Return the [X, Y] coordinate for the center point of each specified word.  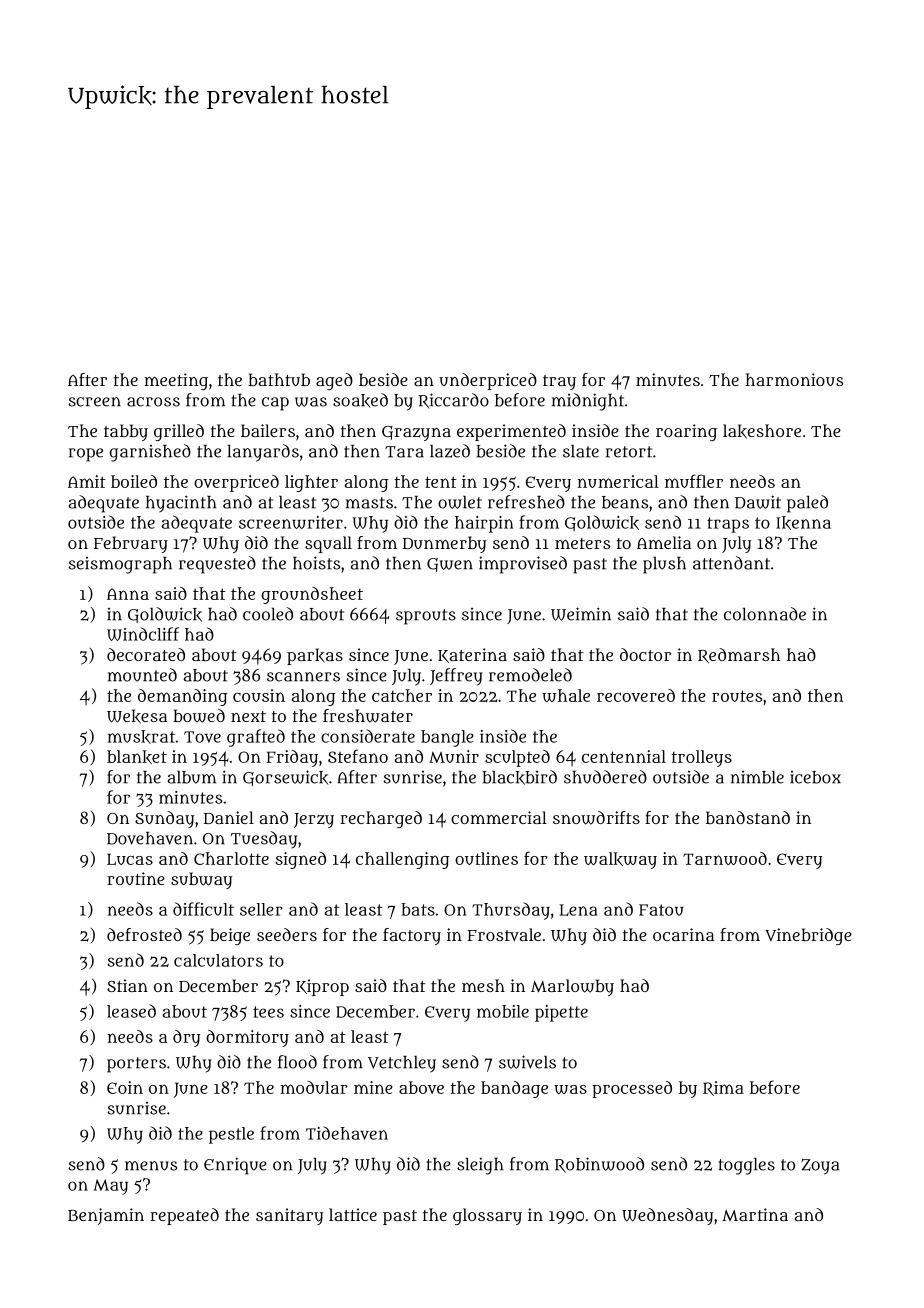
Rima [723, 1088]
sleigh [480, 1166]
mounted [142, 675]
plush [664, 565]
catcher [402, 695]
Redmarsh [739, 655]
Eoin [125, 1087]
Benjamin [106, 1216]
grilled [179, 432]
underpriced [488, 381]
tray [559, 382]
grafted [256, 738]
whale [566, 695]
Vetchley [402, 1064]
